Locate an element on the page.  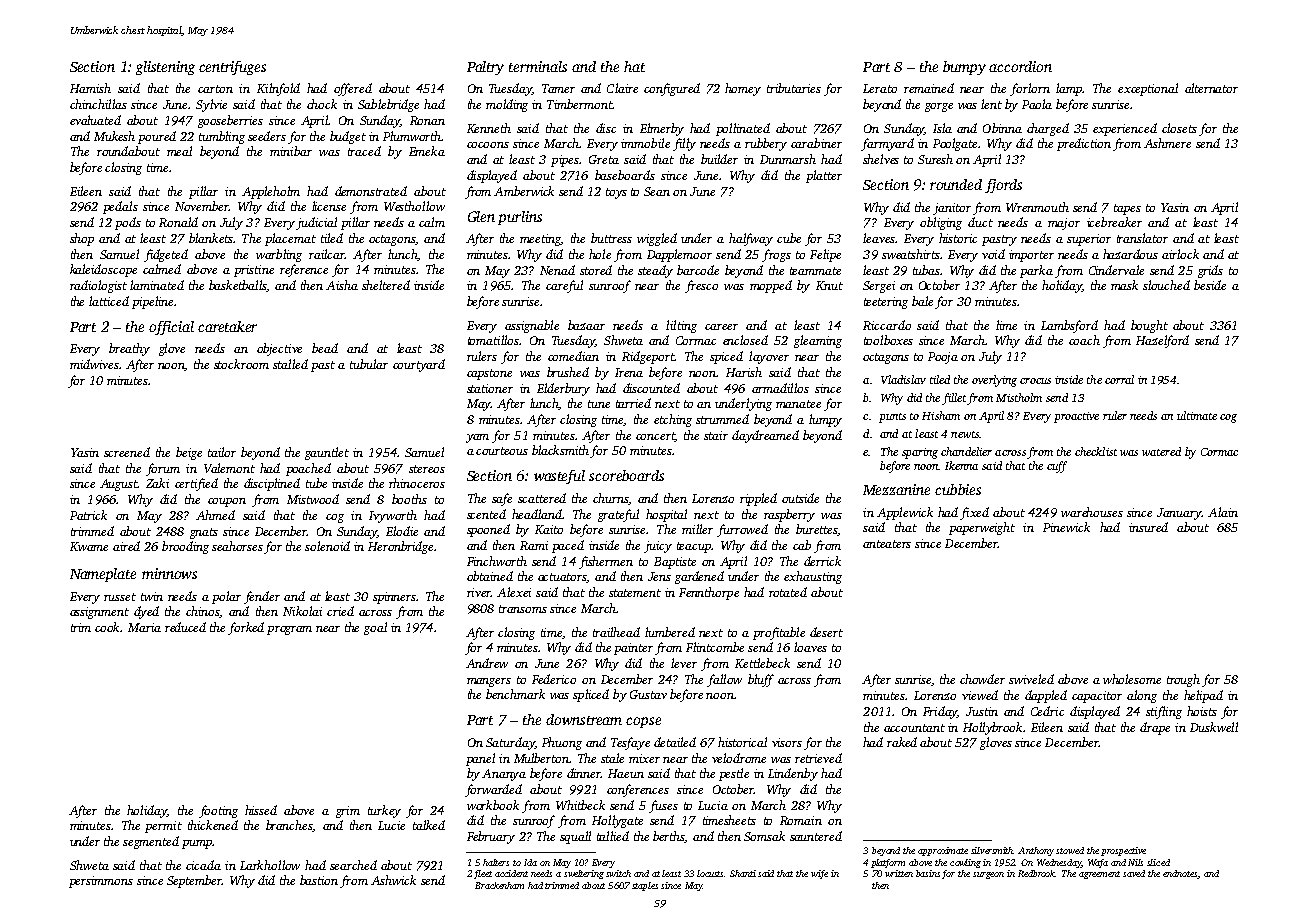
tarried is located at coordinates (633, 403).
